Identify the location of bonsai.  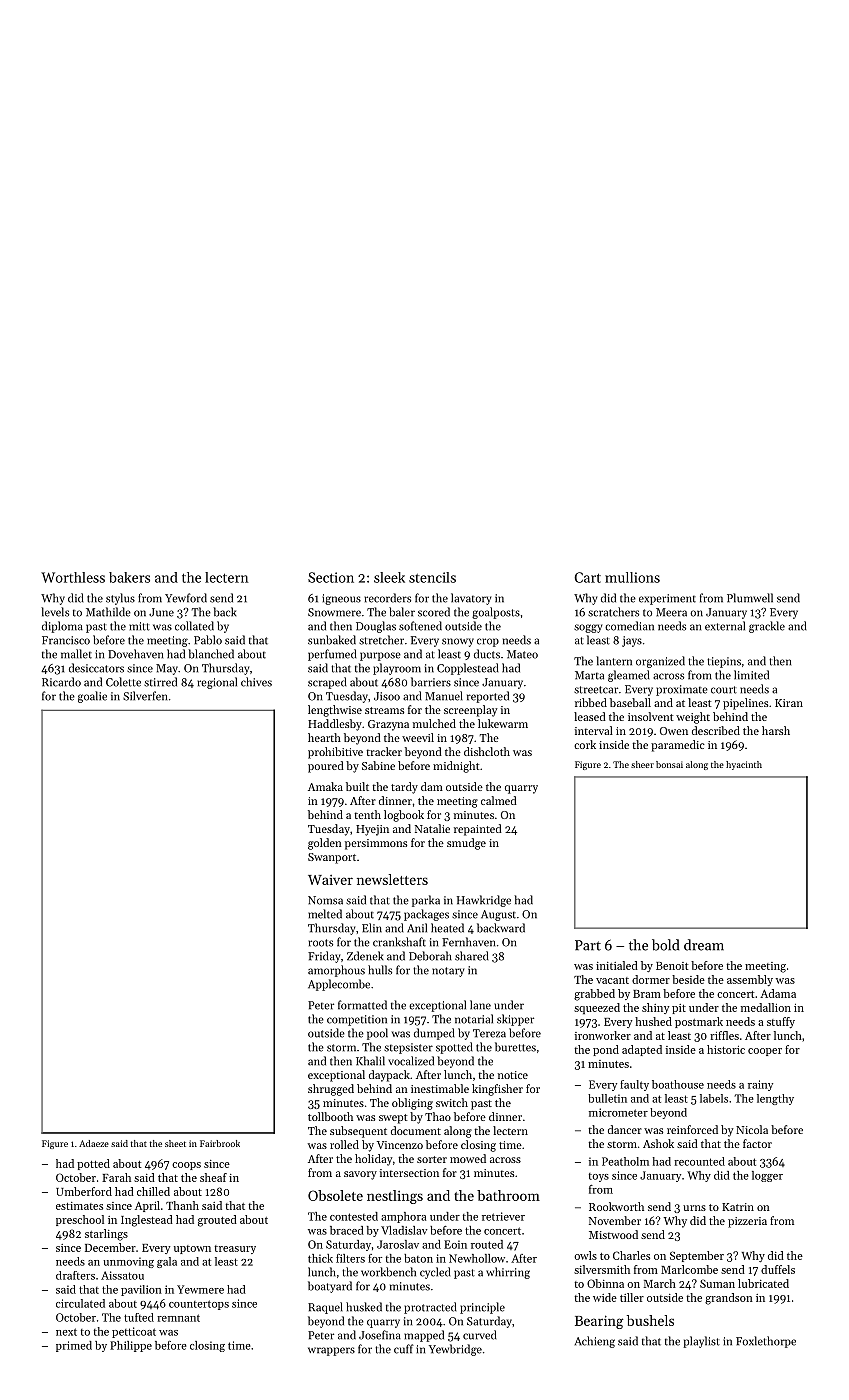
(669, 764).
